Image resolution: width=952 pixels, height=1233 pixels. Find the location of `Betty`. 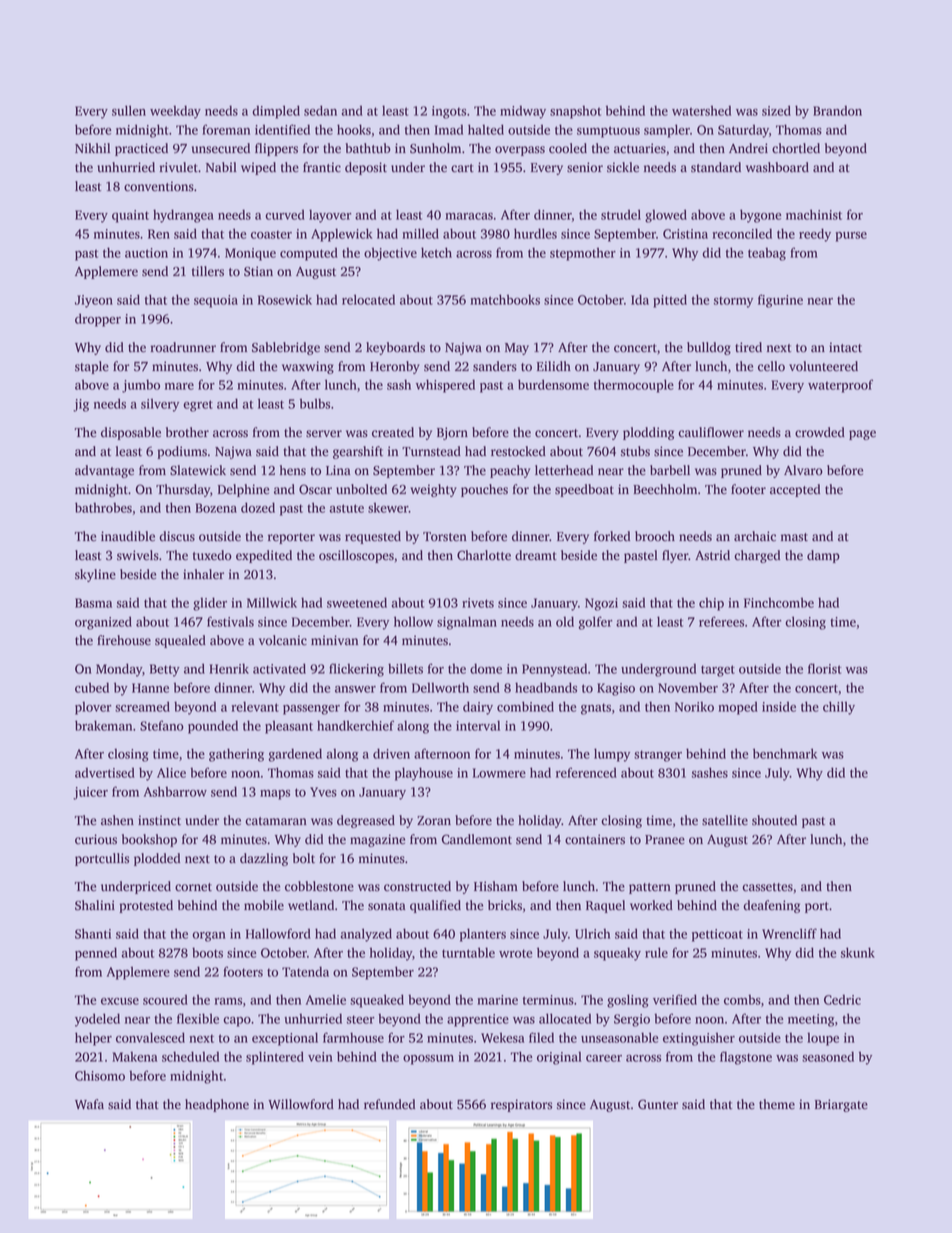

Betty is located at coordinates (165, 670).
